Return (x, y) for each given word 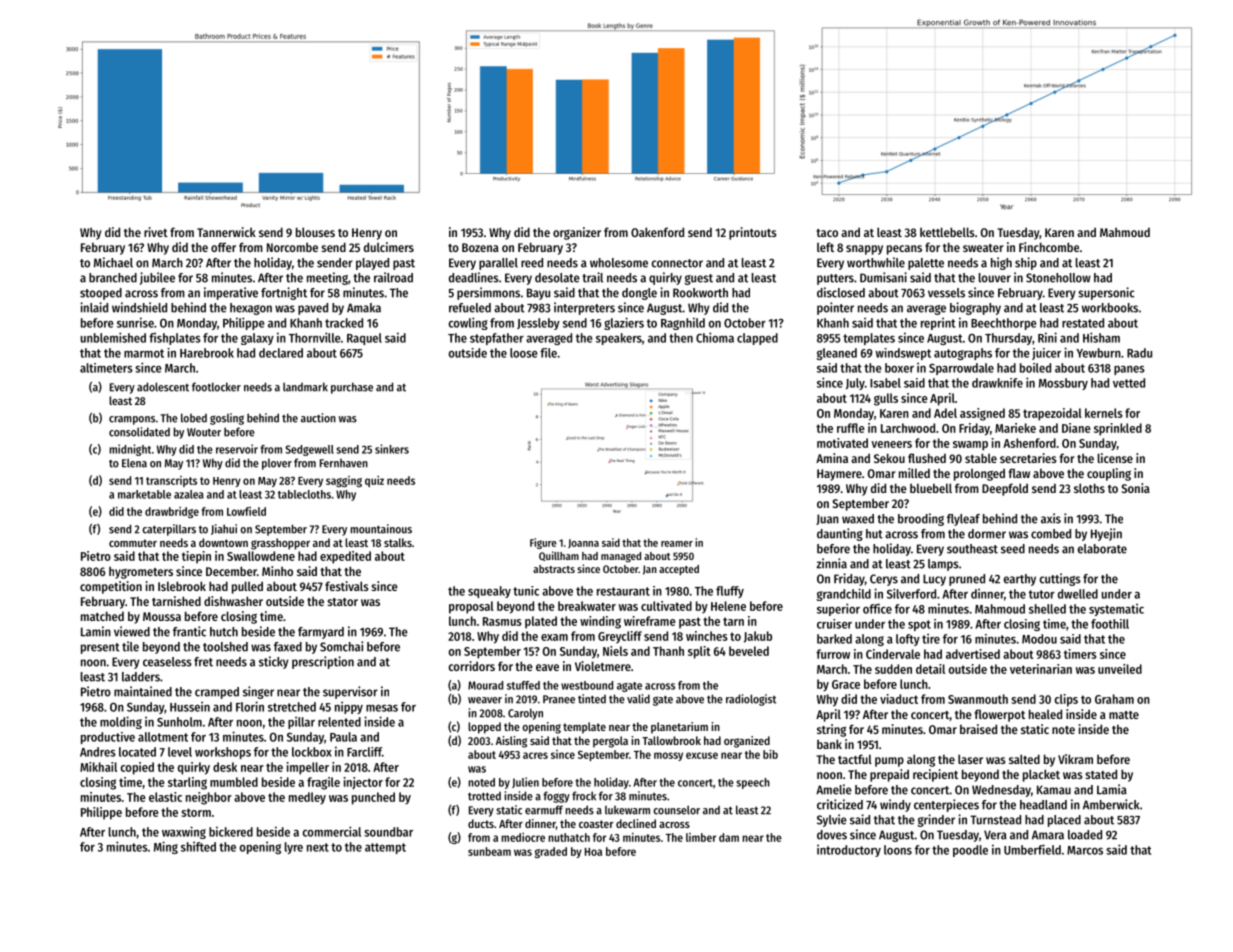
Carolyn (525, 714)
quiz (374, 481)
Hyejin (1106, 534)
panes (1129, 370)
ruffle (851, 428)
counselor (676, 810)
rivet (156, 232)
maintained (143, 691)
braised (978, 729)
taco (827, 233)
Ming (166, 847)
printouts (753, 233)
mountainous (381, 529)
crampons (132, 420)
